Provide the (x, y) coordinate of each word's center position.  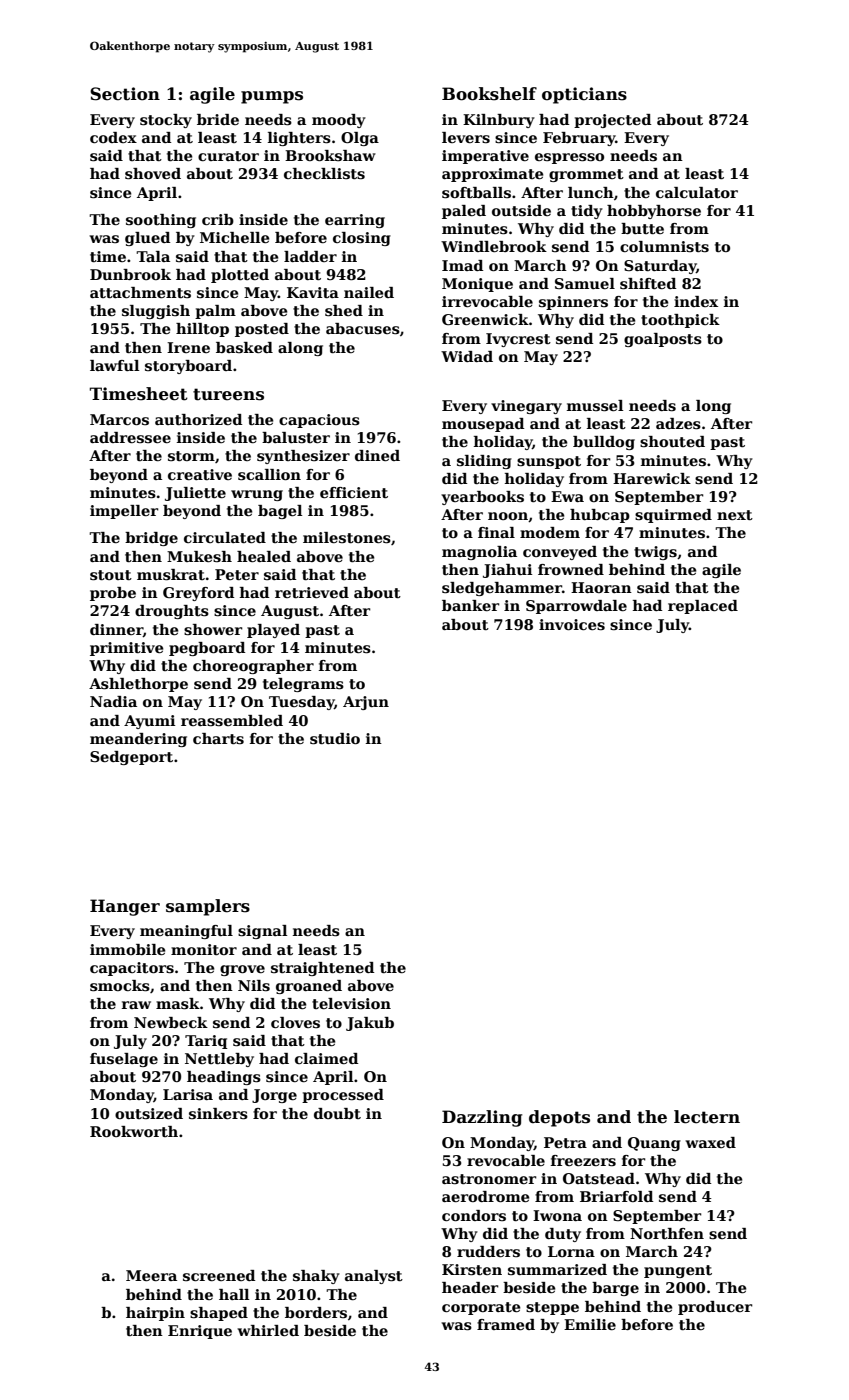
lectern (707, 1117)
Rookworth (134, 1131)
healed (264, 556)
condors (474, 1215)
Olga (360, 139)
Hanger (125, 907)
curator (228, 156)
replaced (703, 607)
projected (612, 121)
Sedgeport (131, 758)
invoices (572, 624)
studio (335, 739)
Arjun (366, 703)
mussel (595, 406)
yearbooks (482, 498)
